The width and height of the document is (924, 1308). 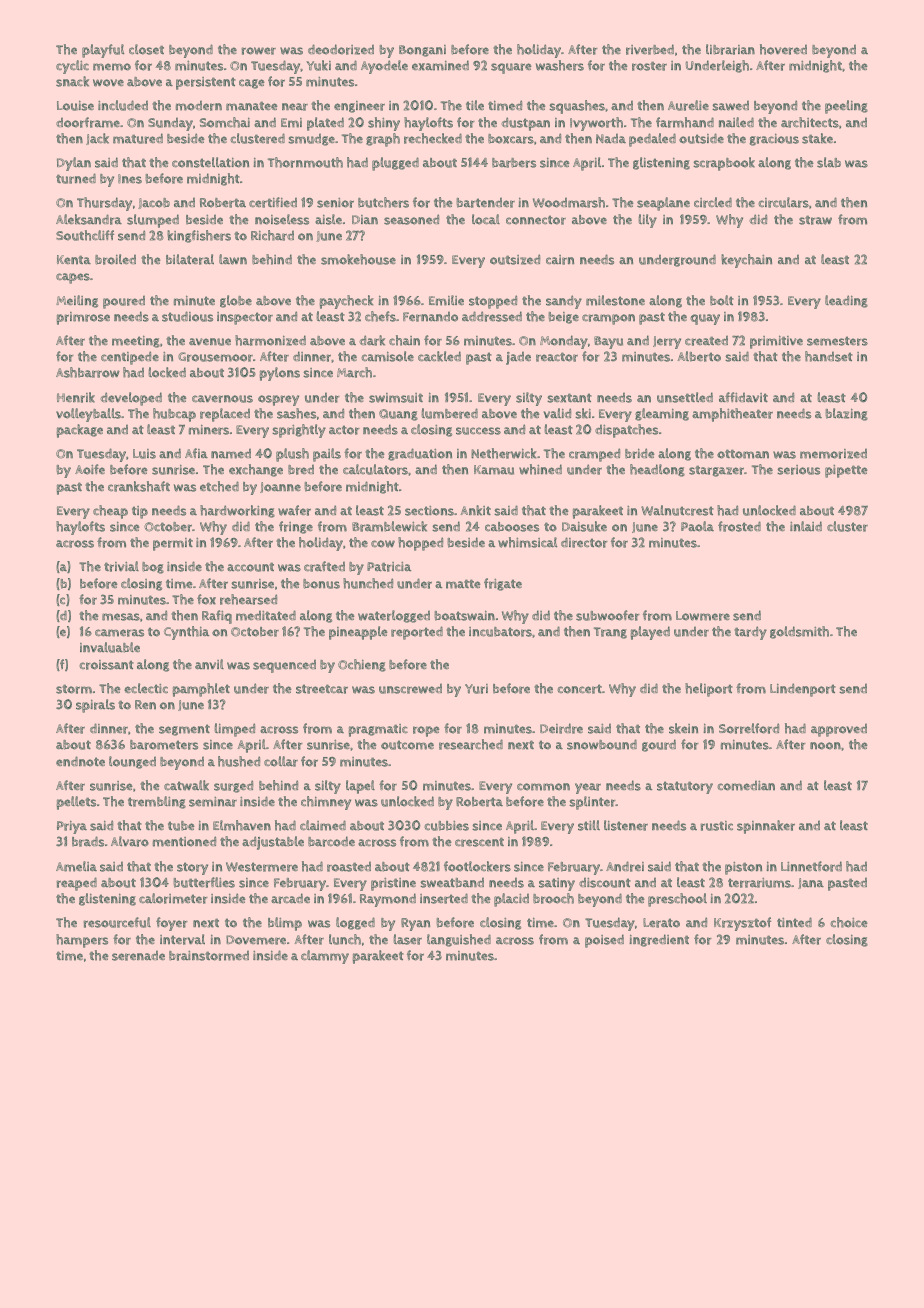 What do you see at coordinates (72, 827) in the document?
I see `Priya` at bounding box center [72, 827].
